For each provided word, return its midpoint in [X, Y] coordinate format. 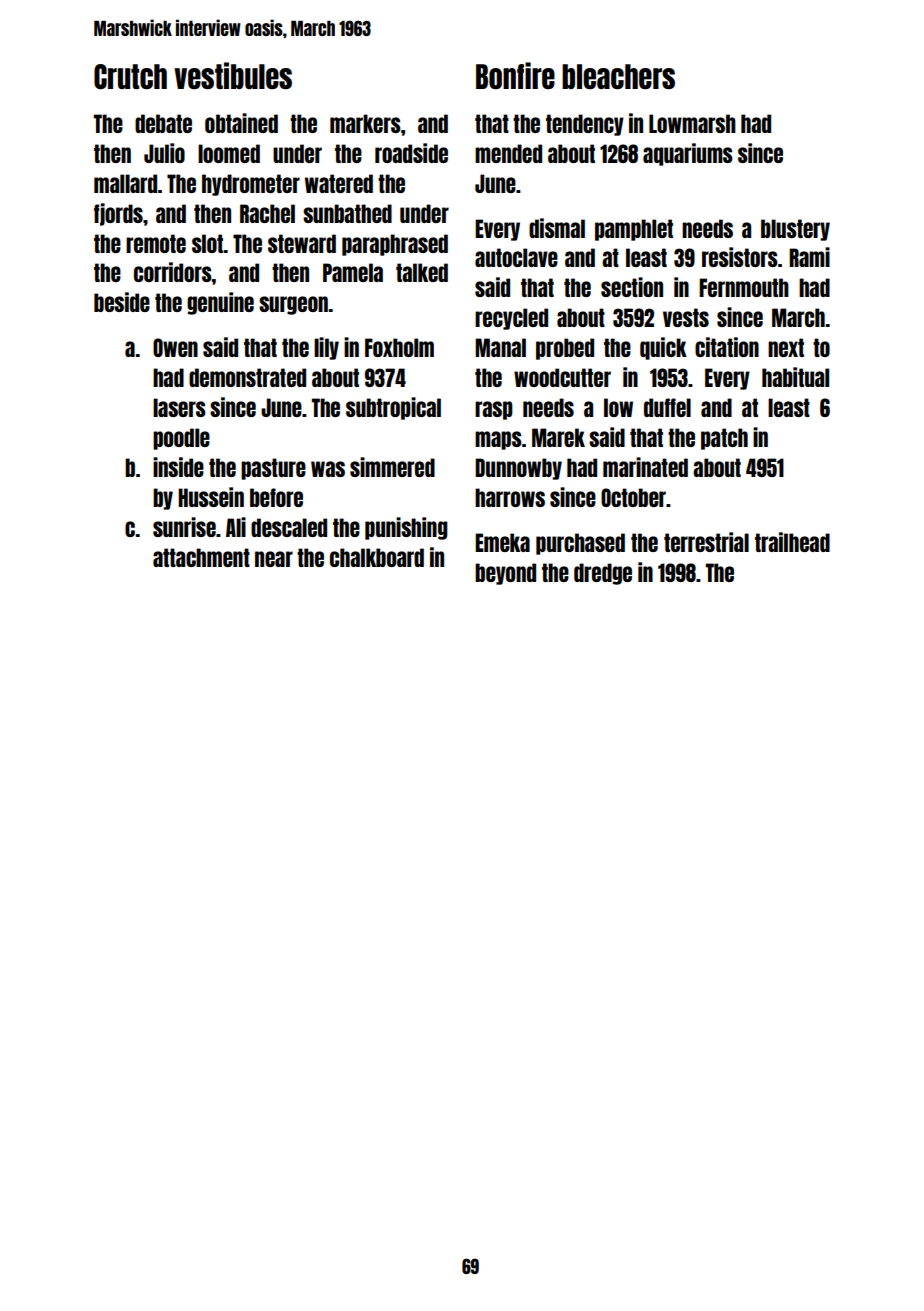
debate [163, 123]
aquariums [688, 154]
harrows [510, 497]
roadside [411, 153]
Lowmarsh [692, 123]
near [274, 559]
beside [122, 302]
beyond [505, 574]
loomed [229, 153]
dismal [557, 228]
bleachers [618, 76]
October [633, 497]
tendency [585, 125]
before [276, 497]
